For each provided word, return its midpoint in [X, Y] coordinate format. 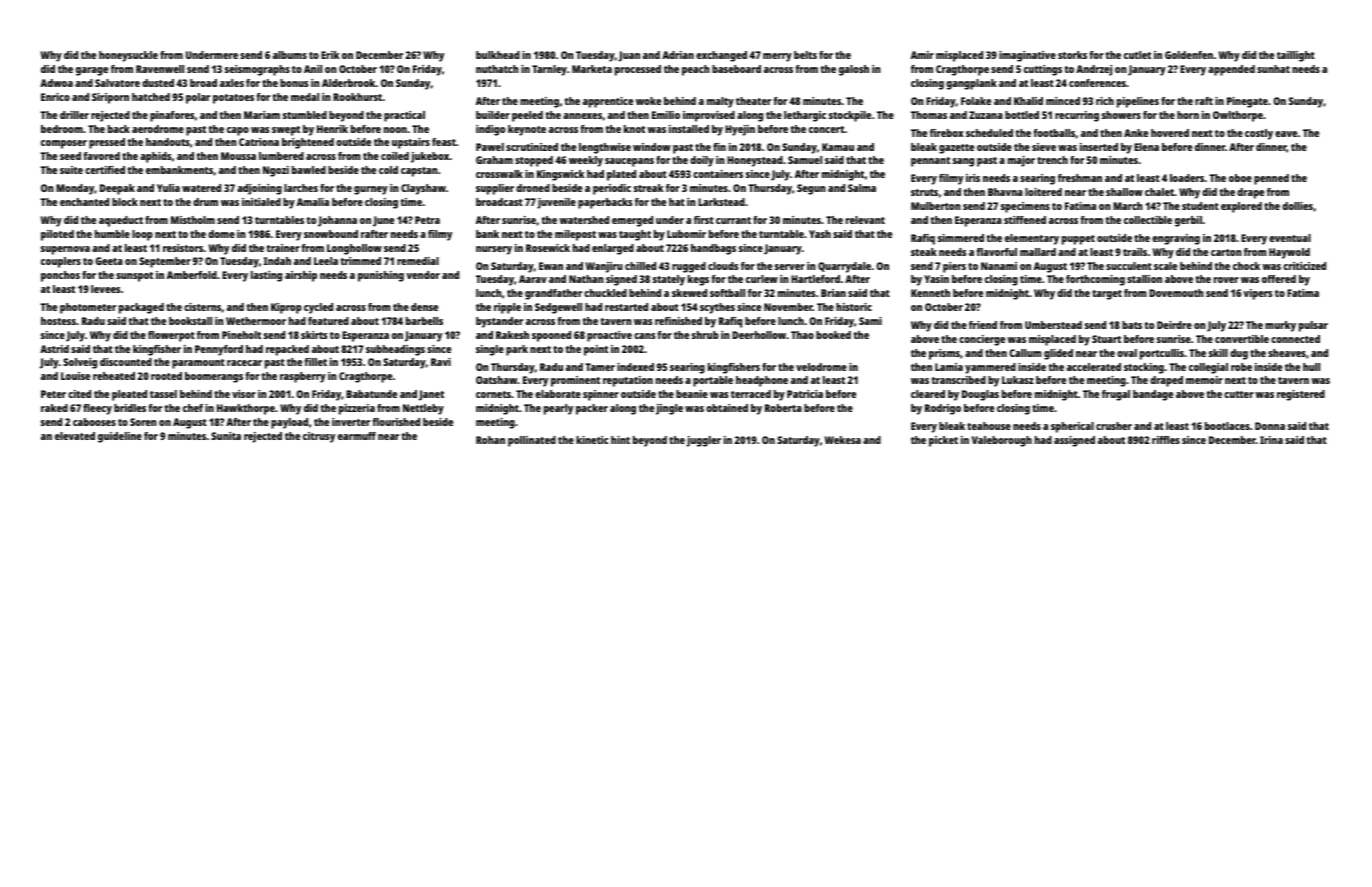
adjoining [259, 189]
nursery [494, 250]
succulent [1129, 266]
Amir [922, 55]
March [1128, 206]
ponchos [60, 276]
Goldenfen [1189, 55]
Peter [53, 394]
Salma [862, 188]
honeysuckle [128, 56]
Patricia [805, 394]
